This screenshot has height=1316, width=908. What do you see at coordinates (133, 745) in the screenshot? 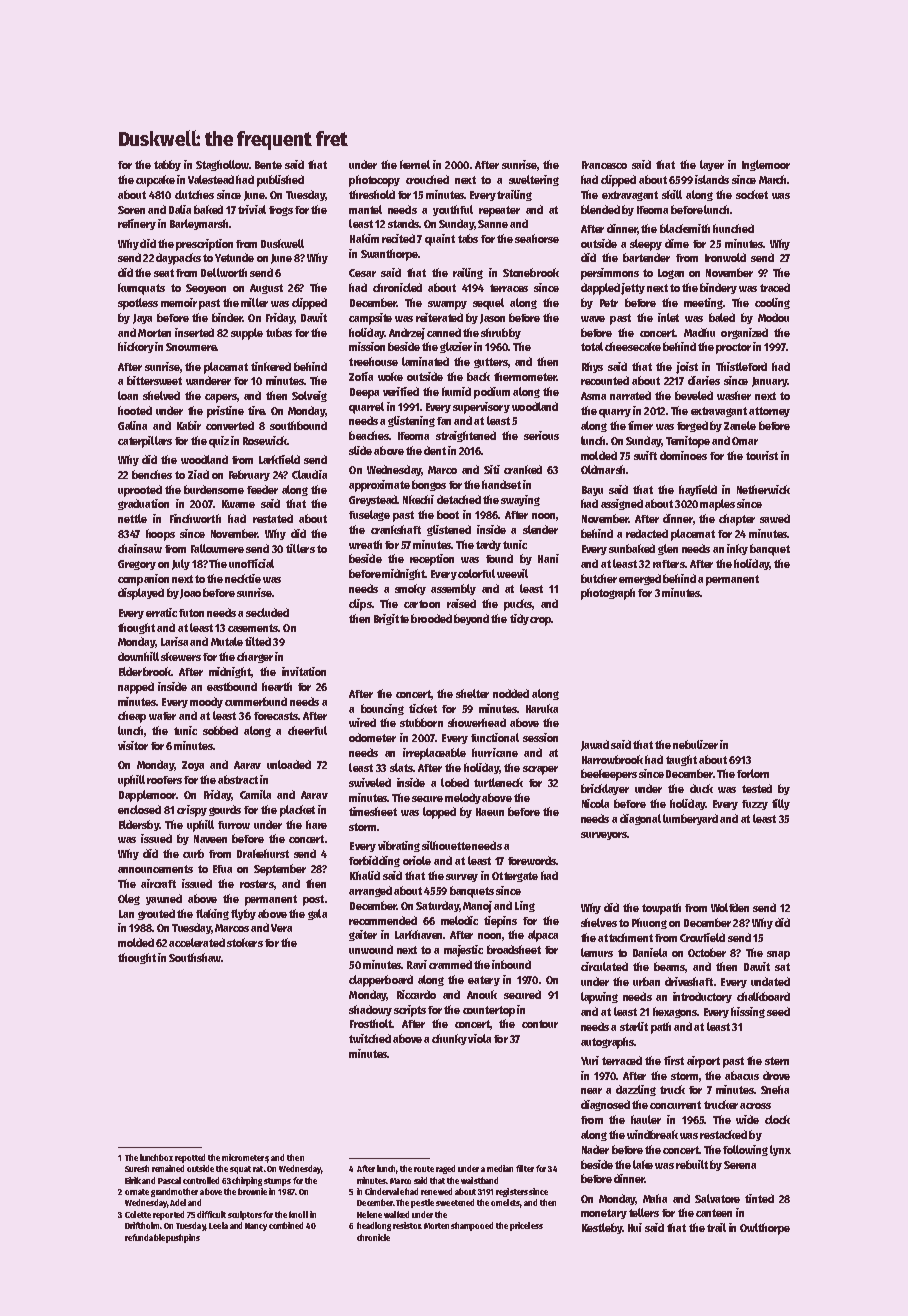
I see `visitor` at bounding box center [133, 745].
